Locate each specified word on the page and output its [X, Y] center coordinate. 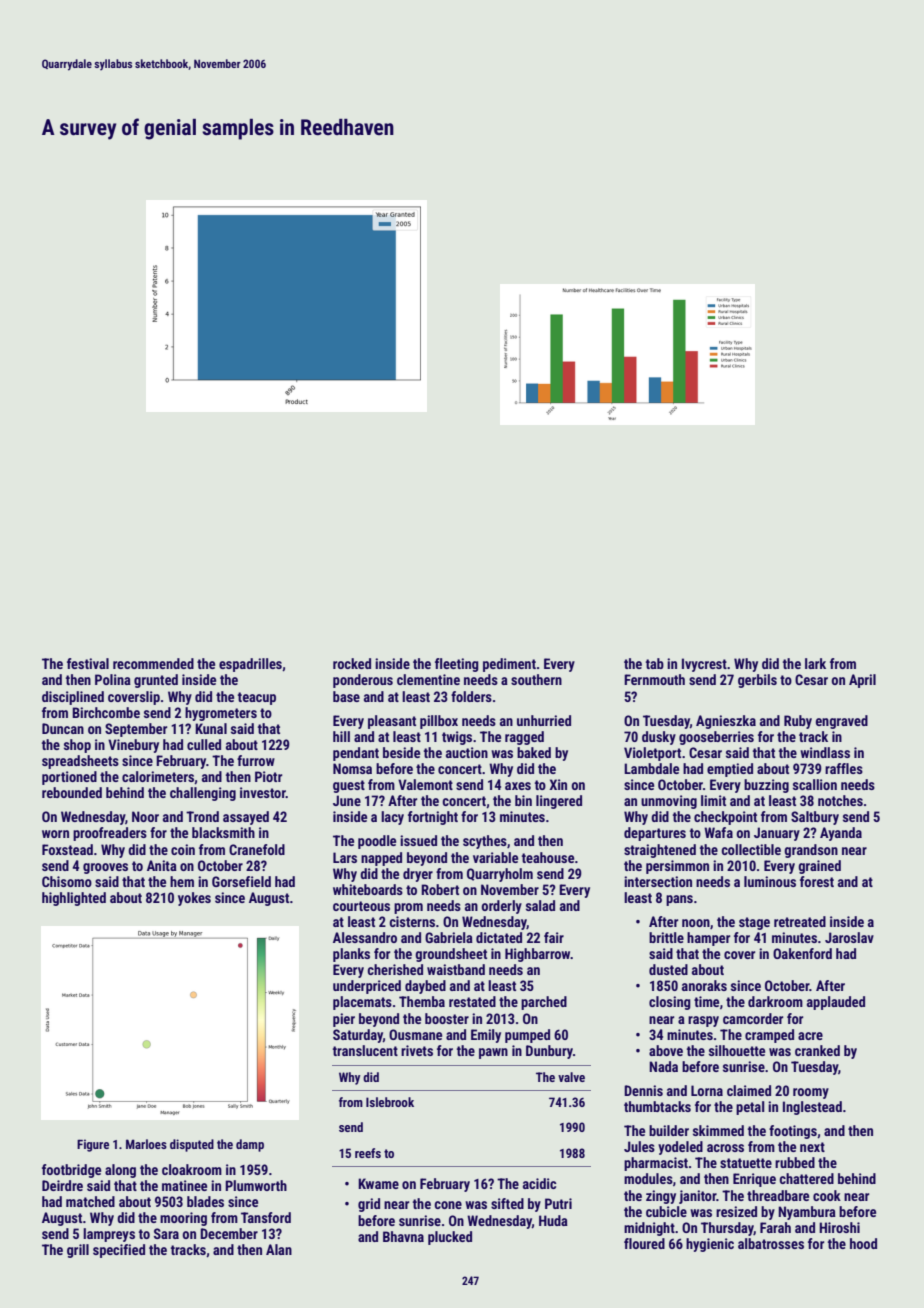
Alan [279, 1249]
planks [351, 955]
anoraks [704, 985]
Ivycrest [704, 665]
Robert [440, 889]
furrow [256, 760]
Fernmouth [654, 679]
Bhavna [403, 1236]
